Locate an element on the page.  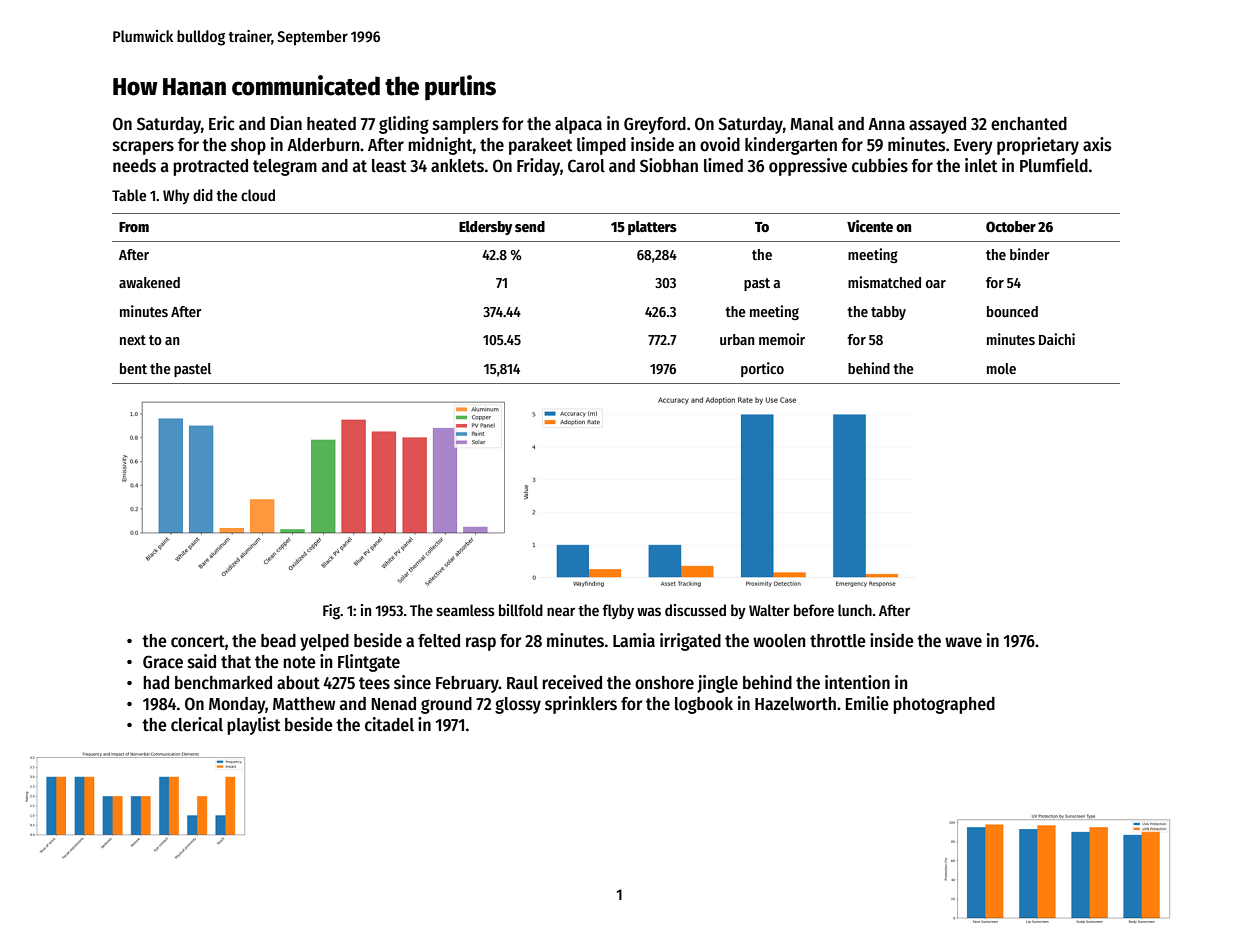
mismatched is located at coordinates (884, 282).
